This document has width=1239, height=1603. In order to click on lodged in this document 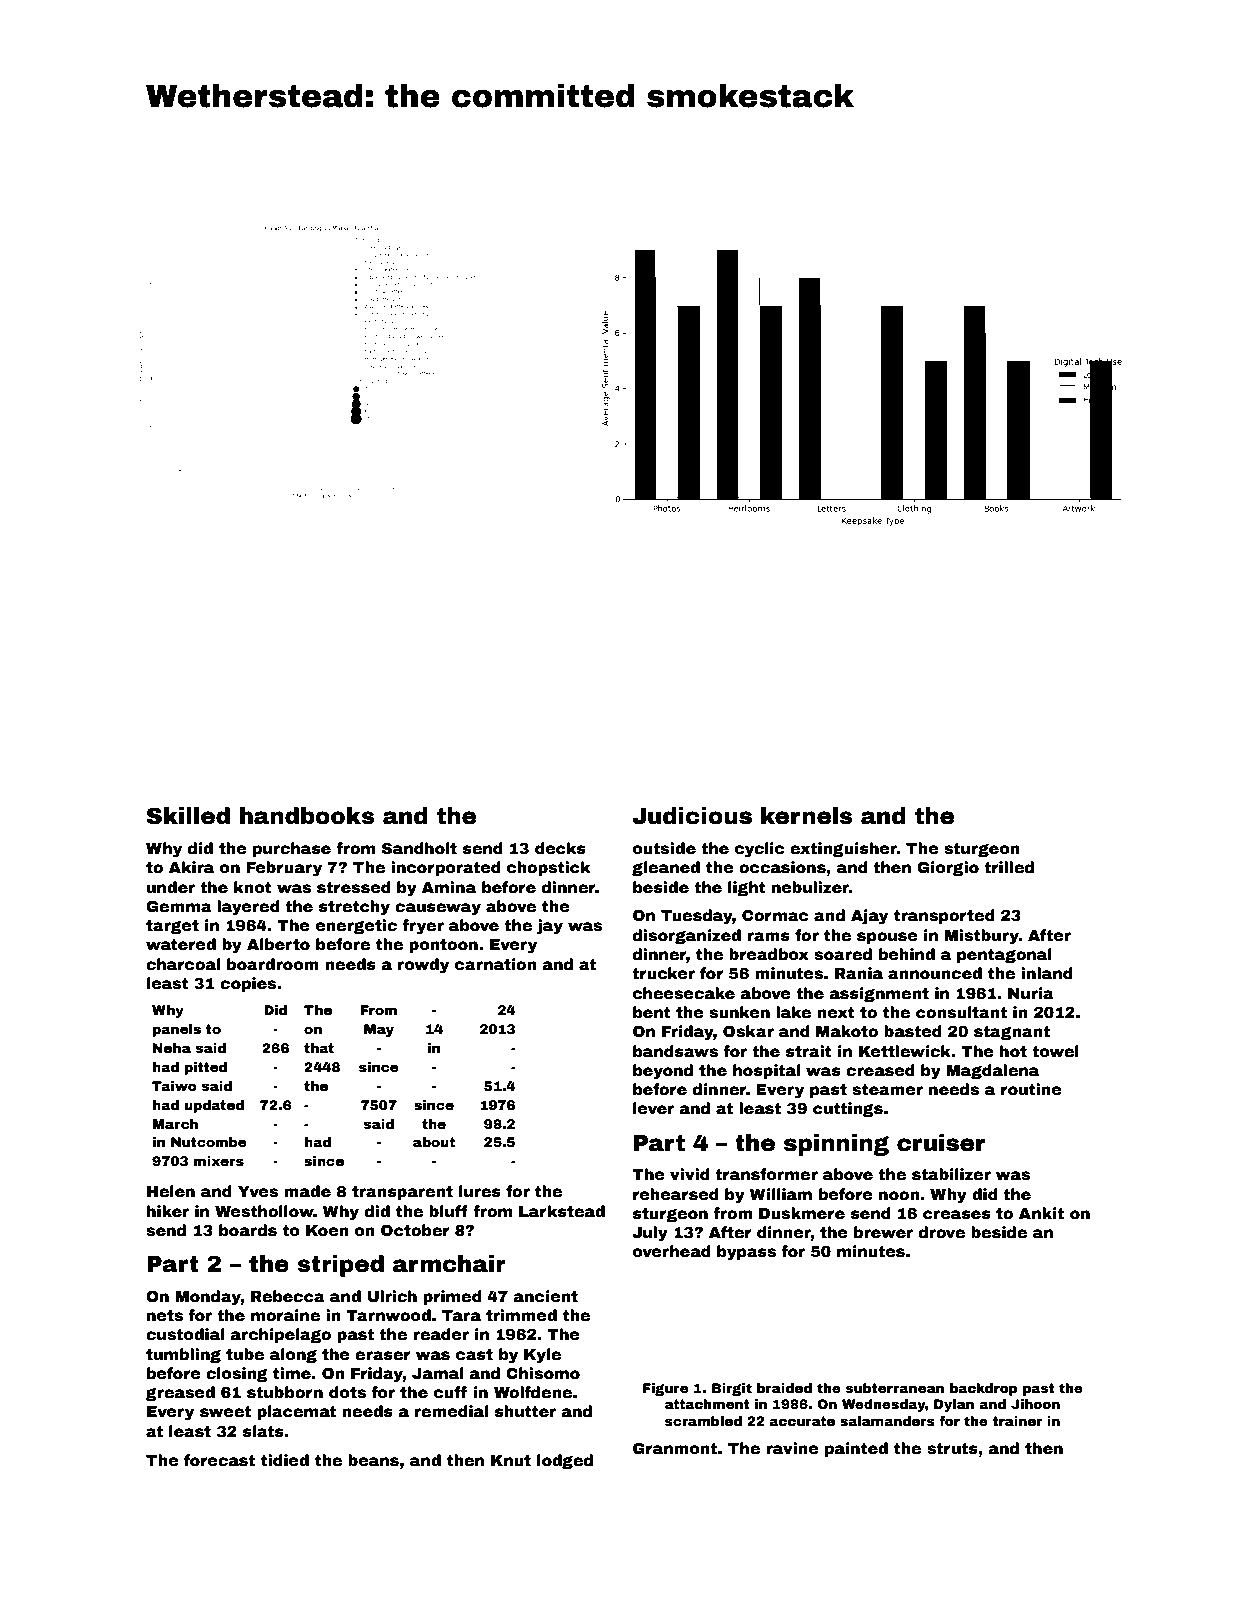, I will do `click(565, 1461)`.
